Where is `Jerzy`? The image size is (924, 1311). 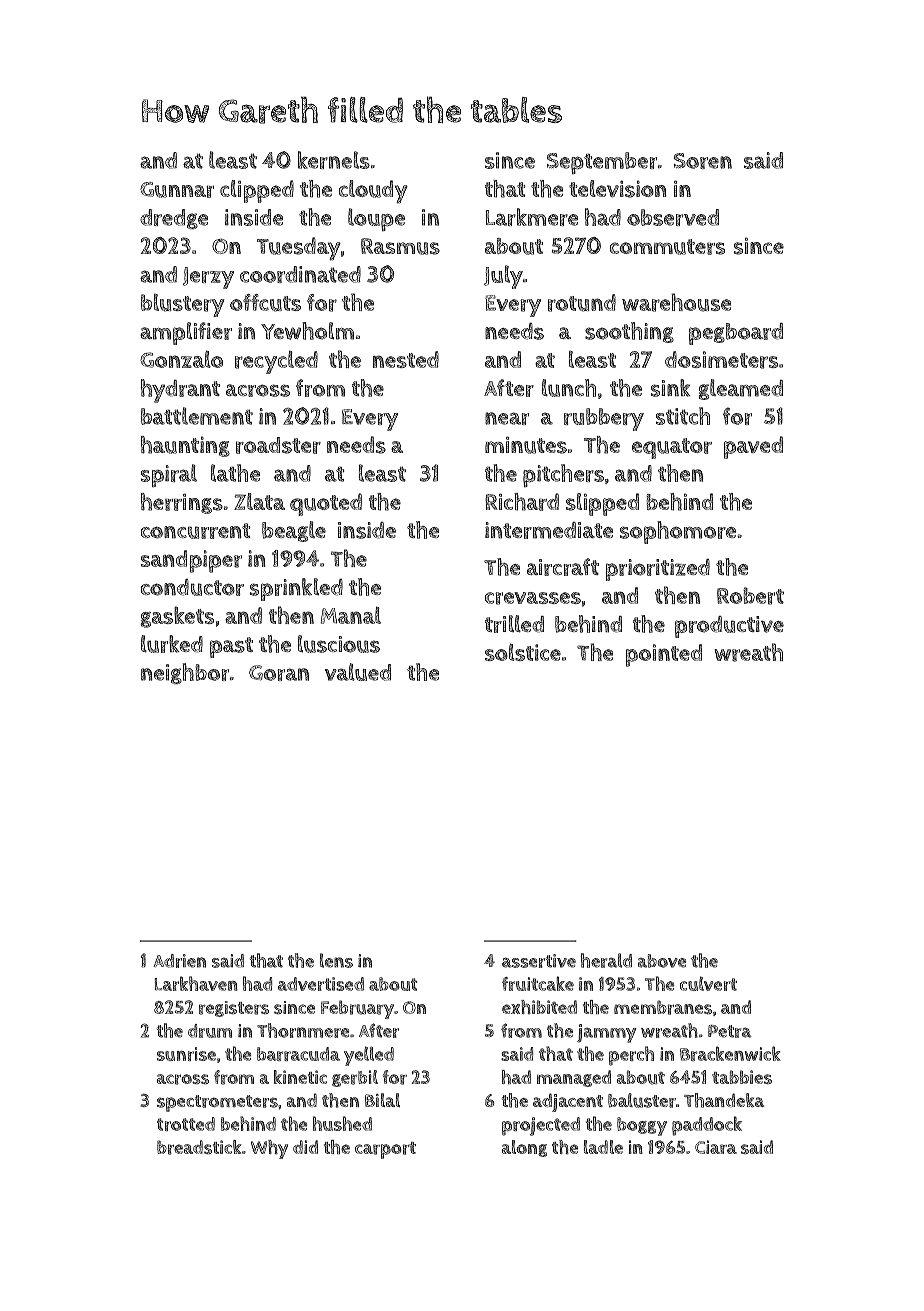 Jerzy is located at coordinates (208, 278).
